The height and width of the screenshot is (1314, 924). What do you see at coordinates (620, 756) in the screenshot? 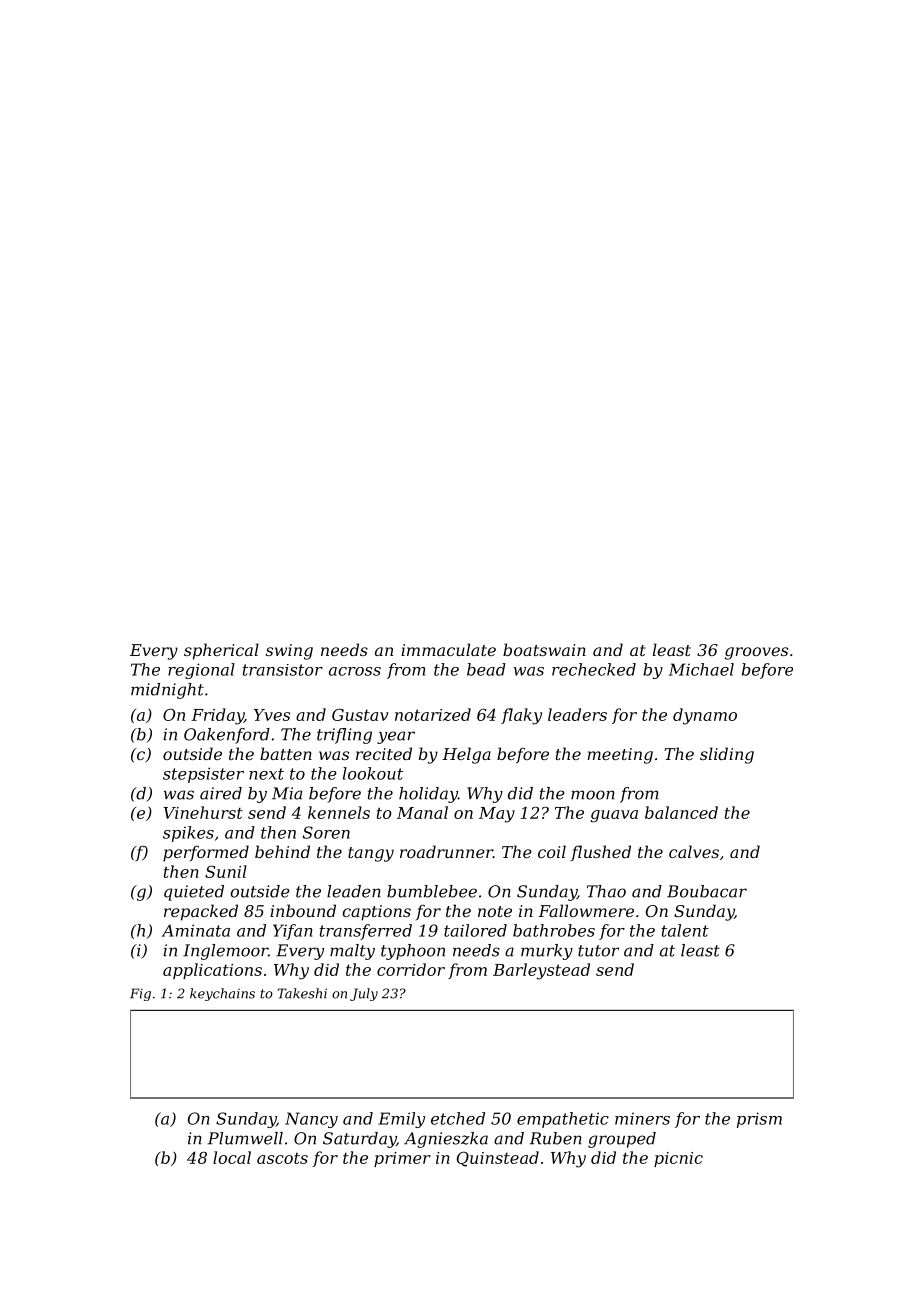
I see `meeting` at bounding box center [620, 756].
